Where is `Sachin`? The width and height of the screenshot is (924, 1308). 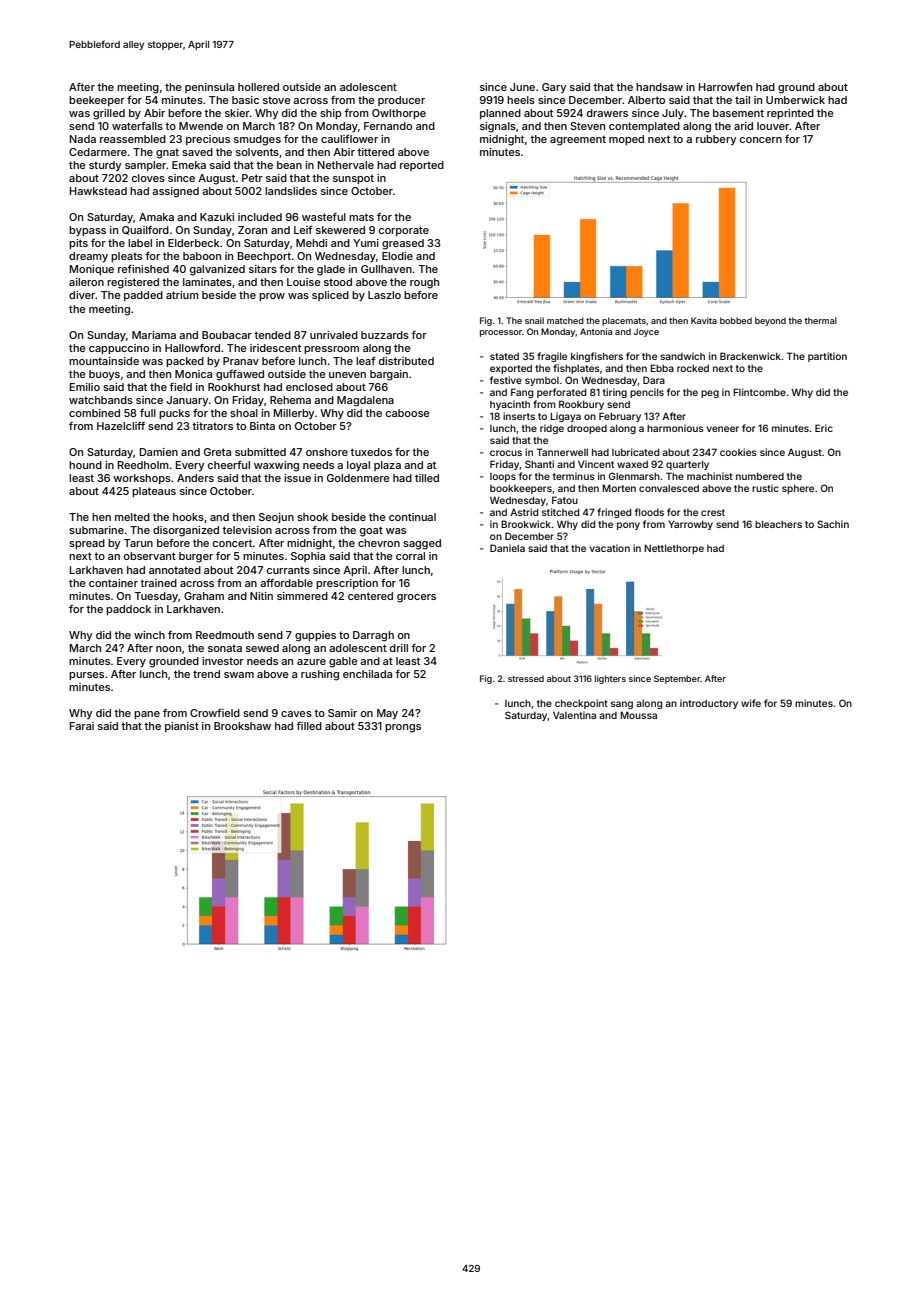 Sachin is located at coordinates (833, 524).
